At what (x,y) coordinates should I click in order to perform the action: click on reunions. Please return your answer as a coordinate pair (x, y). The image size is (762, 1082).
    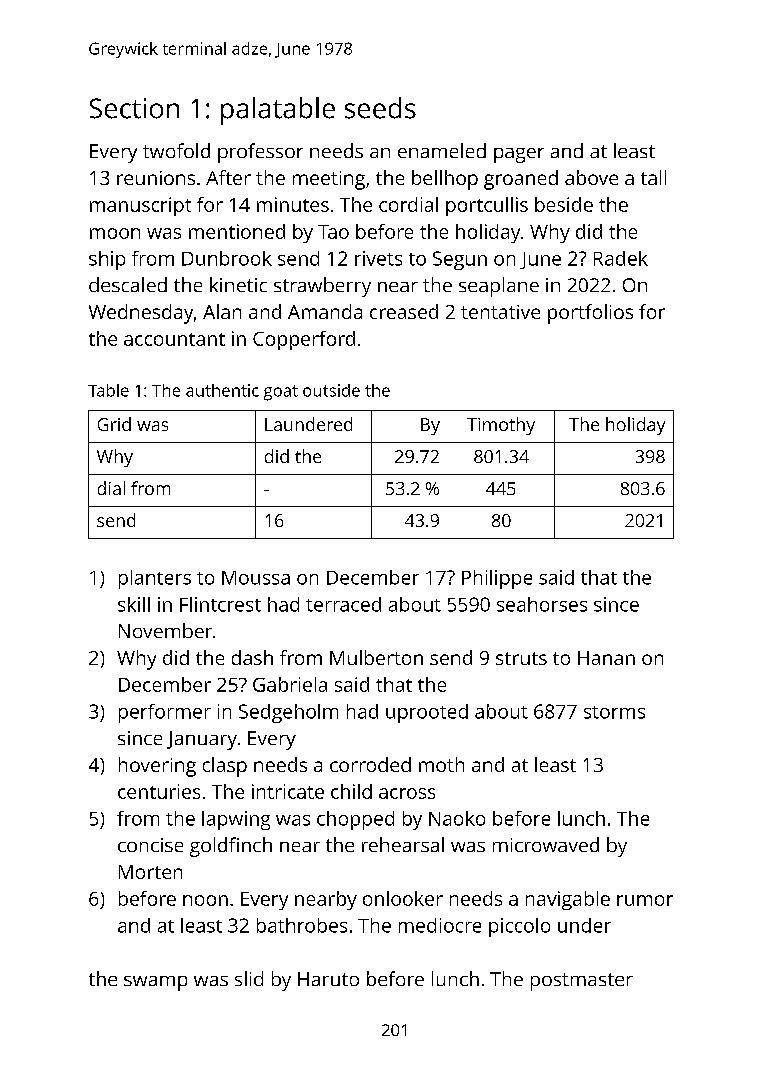
    Looking at the image, I should click on (156, 178).
